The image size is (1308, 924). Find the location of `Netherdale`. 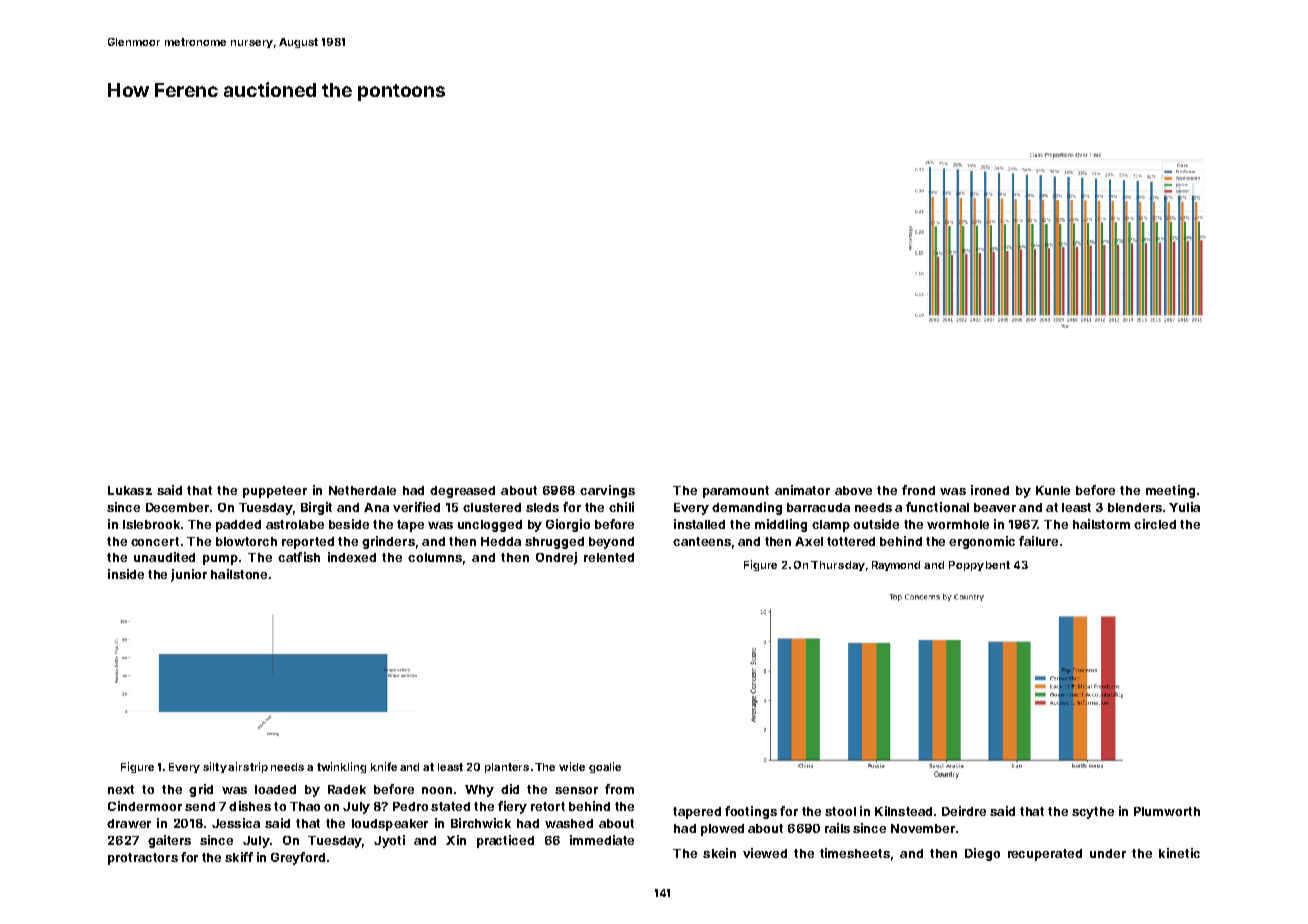

Netherdale is located at coordinates (362, 490).
